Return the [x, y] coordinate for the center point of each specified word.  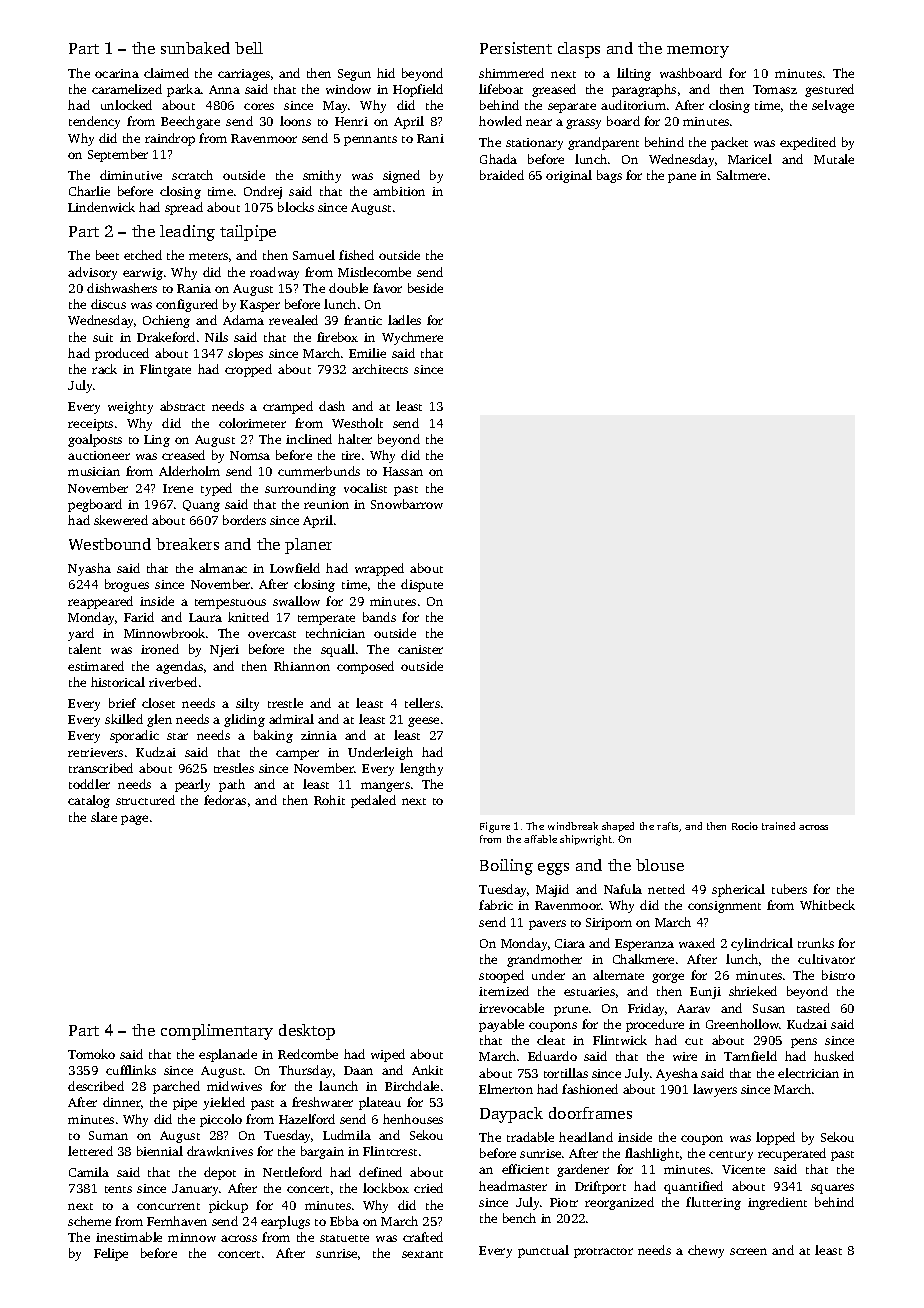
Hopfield [418, 90]
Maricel [750, 159]
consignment [724, 907]
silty [247, 704]
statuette [344, 1238]
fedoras [225, 800]
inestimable [129, 1237]
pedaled [373, 801]
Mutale [834, 159]
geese [423, 722]
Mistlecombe [374, 272]
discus [108, 304]
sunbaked [195, 48]
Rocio [745, 826]
